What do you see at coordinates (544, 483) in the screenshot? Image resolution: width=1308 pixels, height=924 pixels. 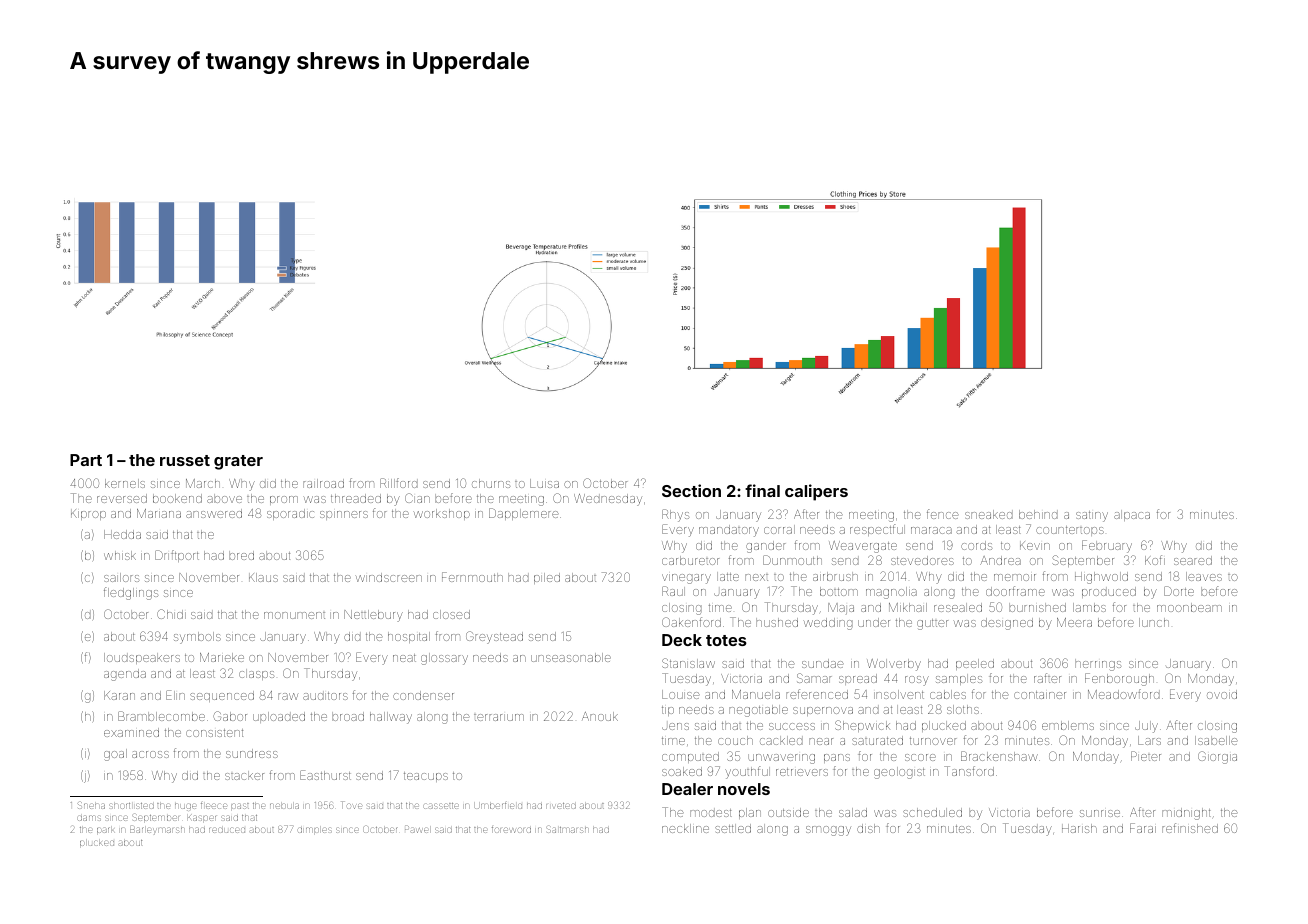 I see `Luisa` at bounding box center [544, 483].
